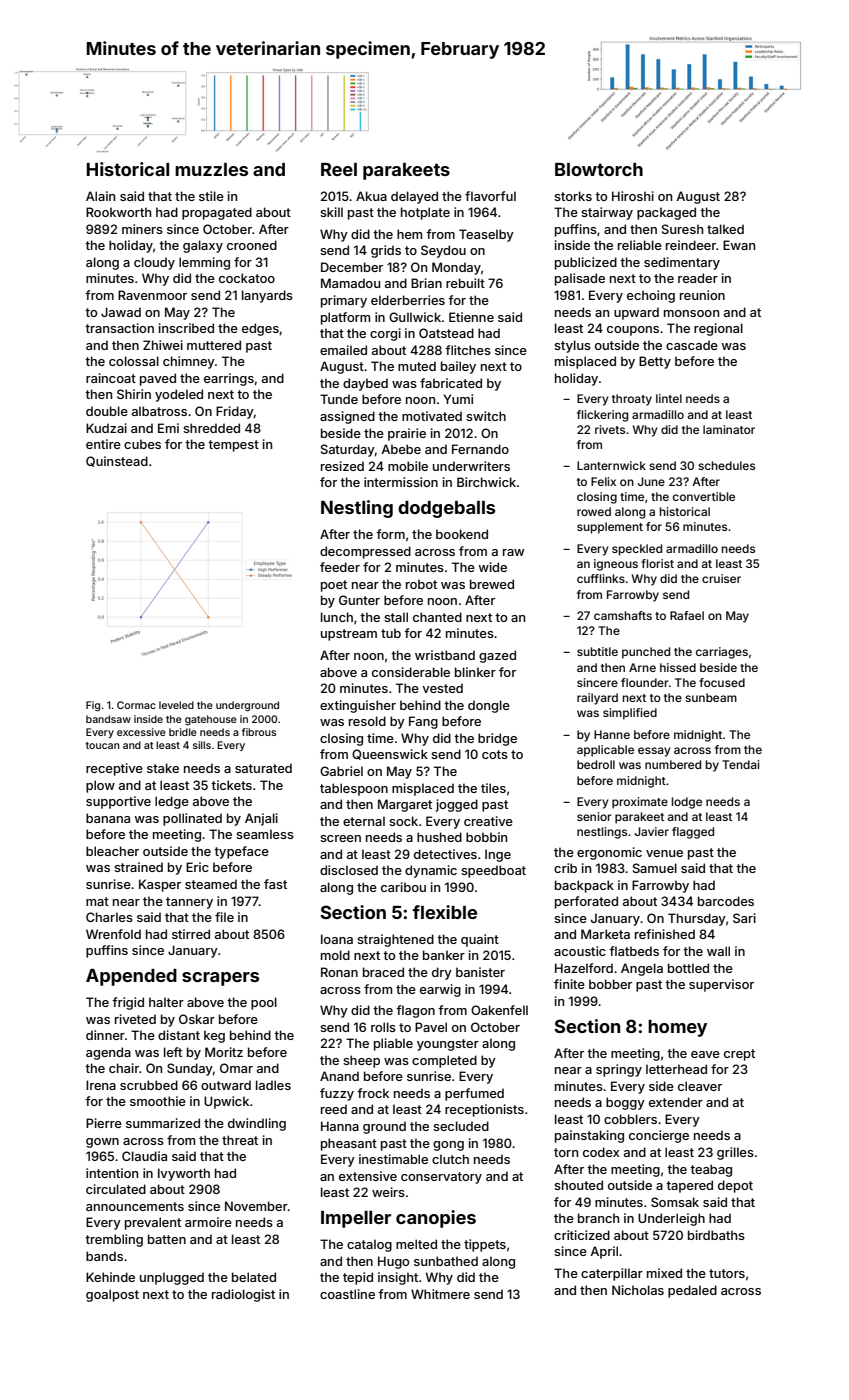 The width and height of the document is (849, 1400). What do you see at coordinates (118, 802) in the document?
I see `supportive` at bounding box center [118, 802].
